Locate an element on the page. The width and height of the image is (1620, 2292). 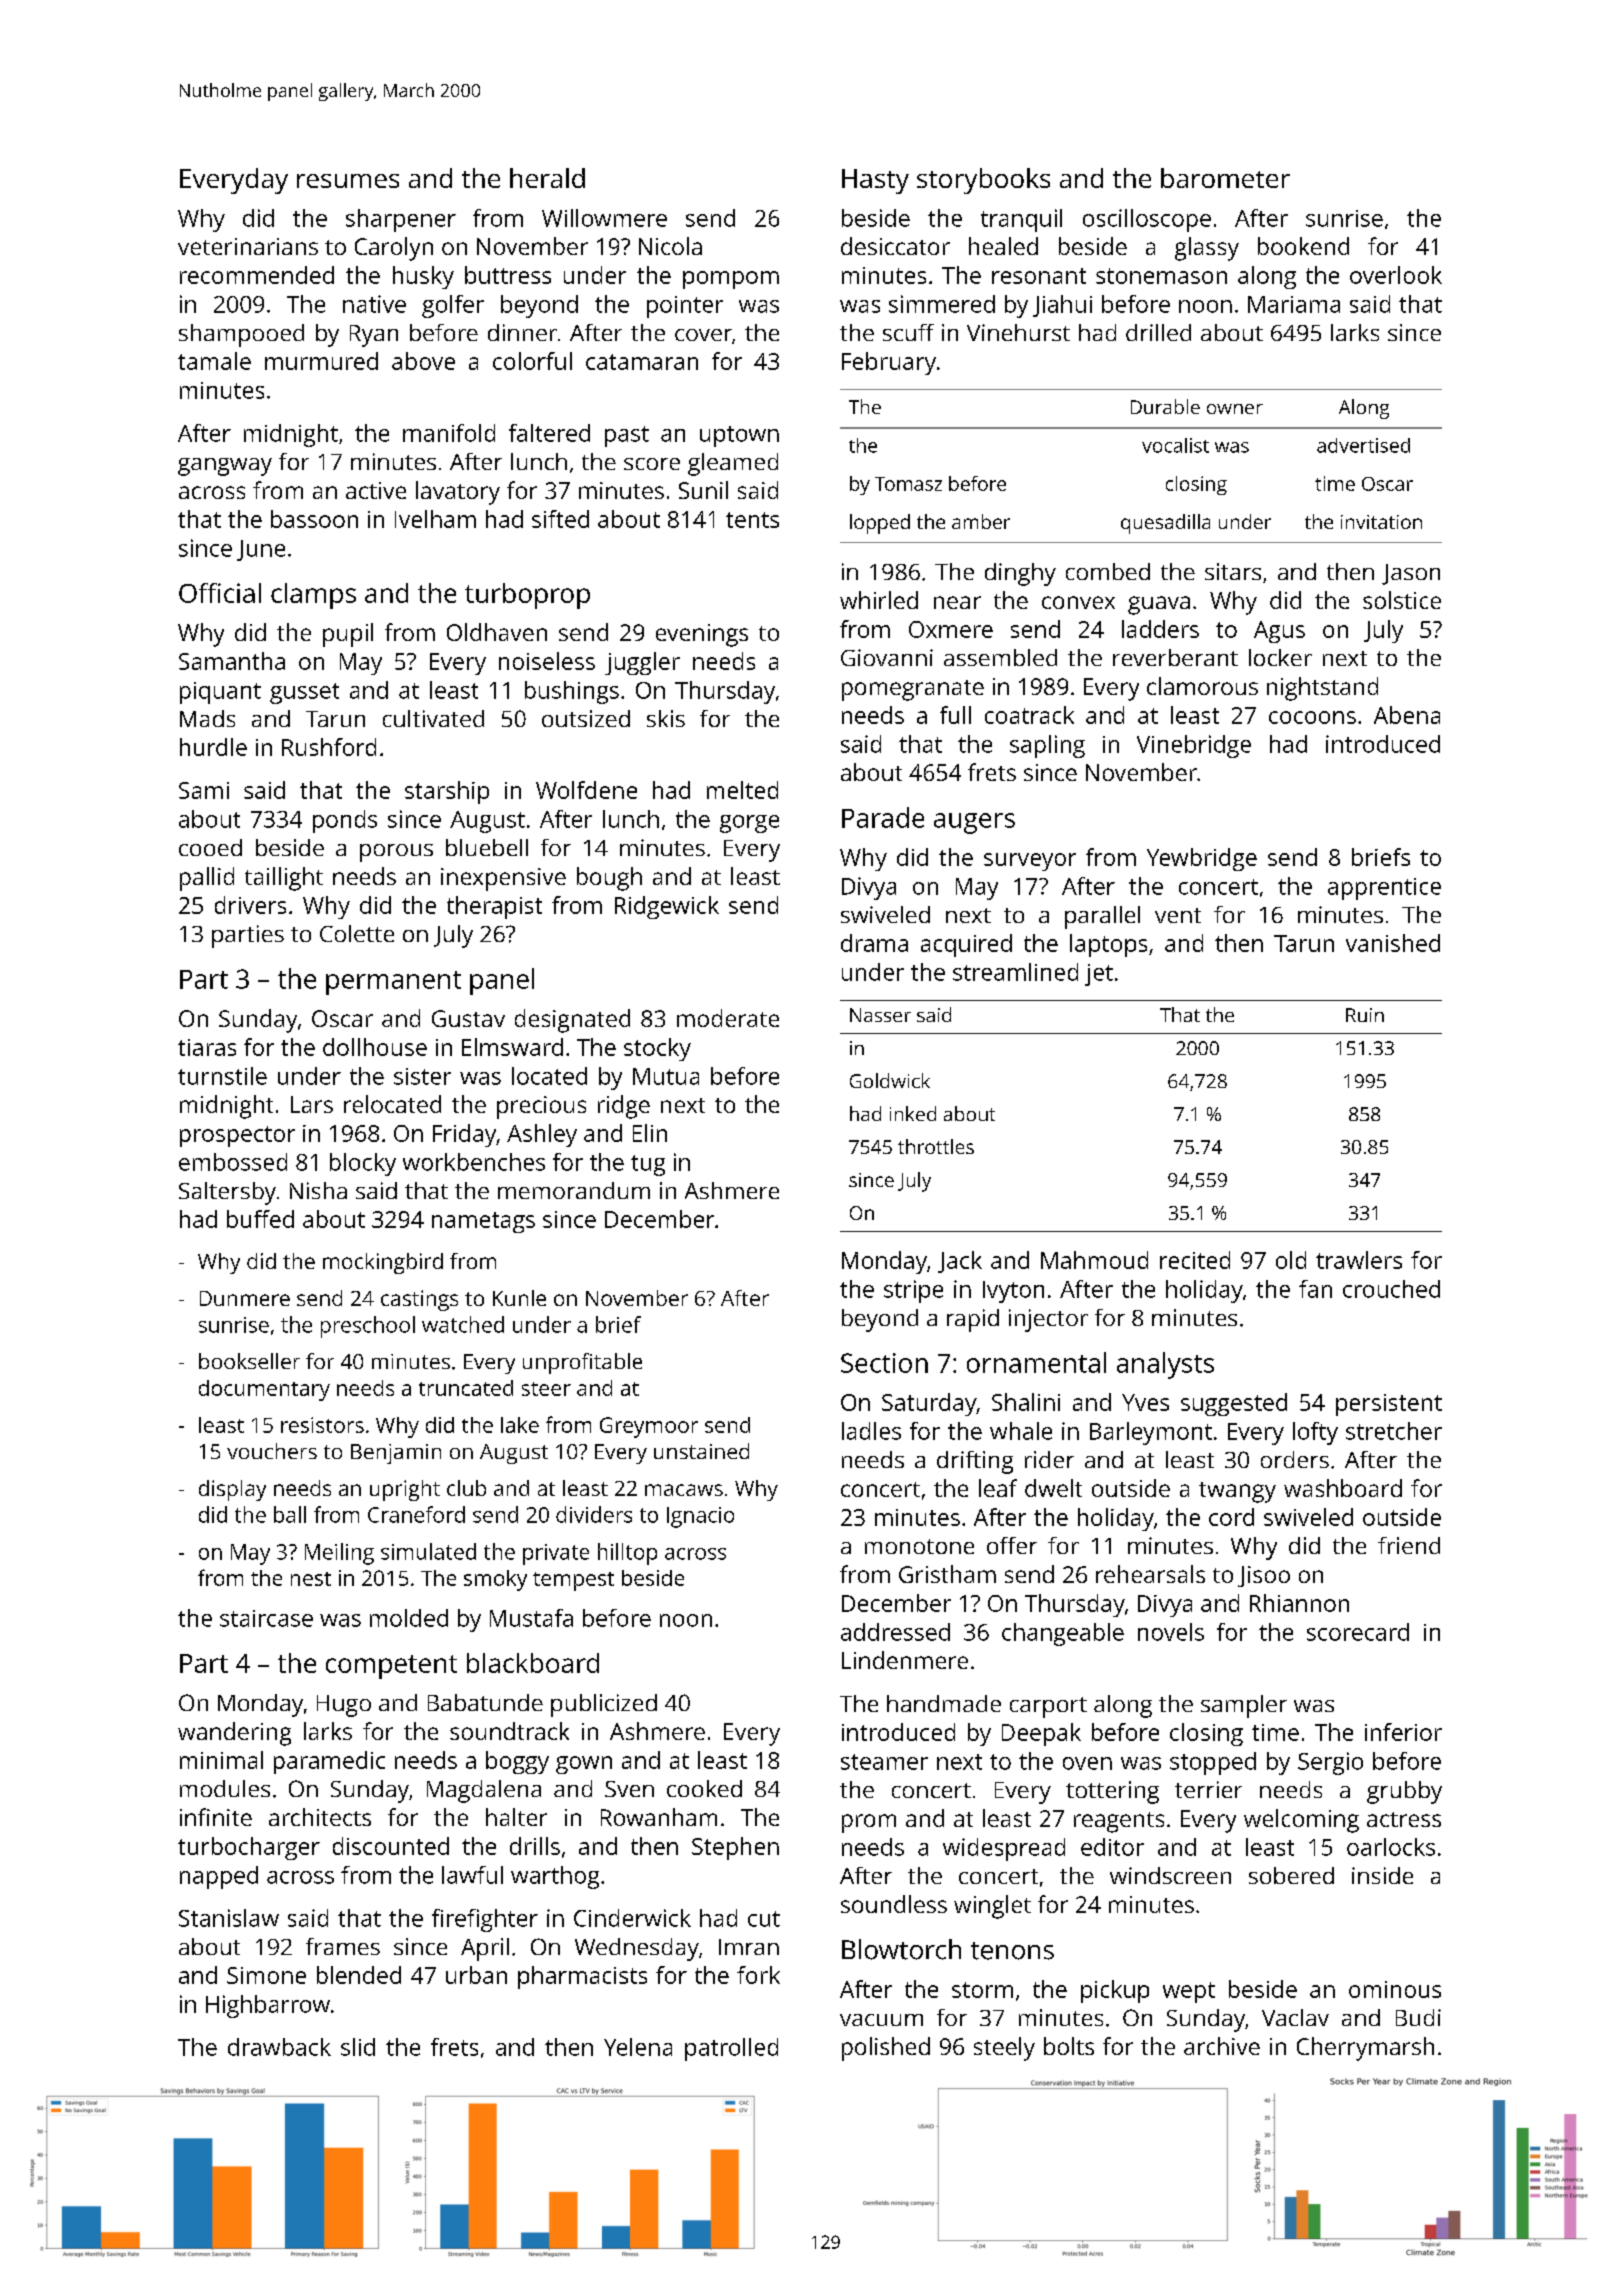
barometer is located at coordinates (1225, 178).
